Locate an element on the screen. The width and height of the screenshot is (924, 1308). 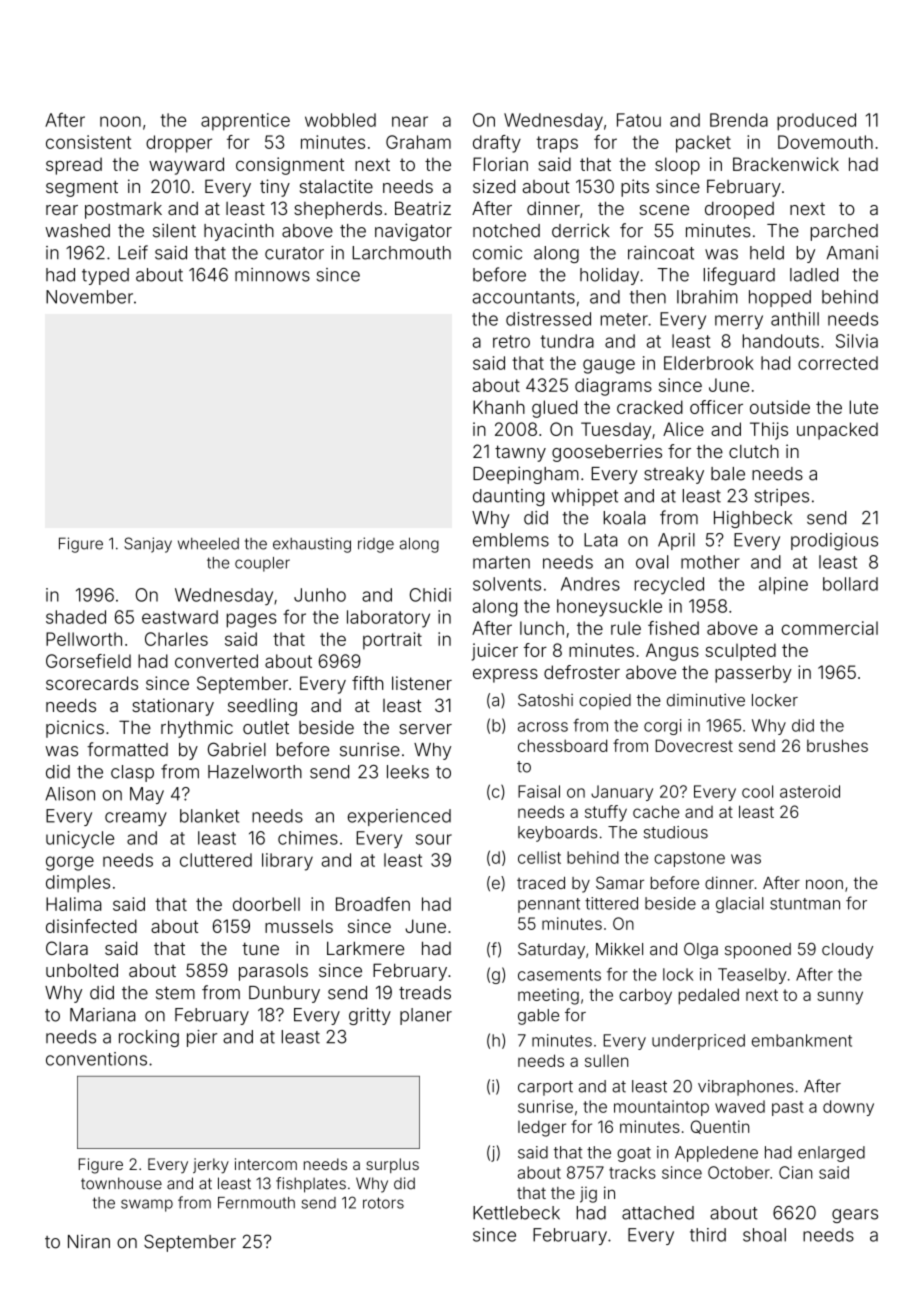
server is located at coordinates (425, 729).
